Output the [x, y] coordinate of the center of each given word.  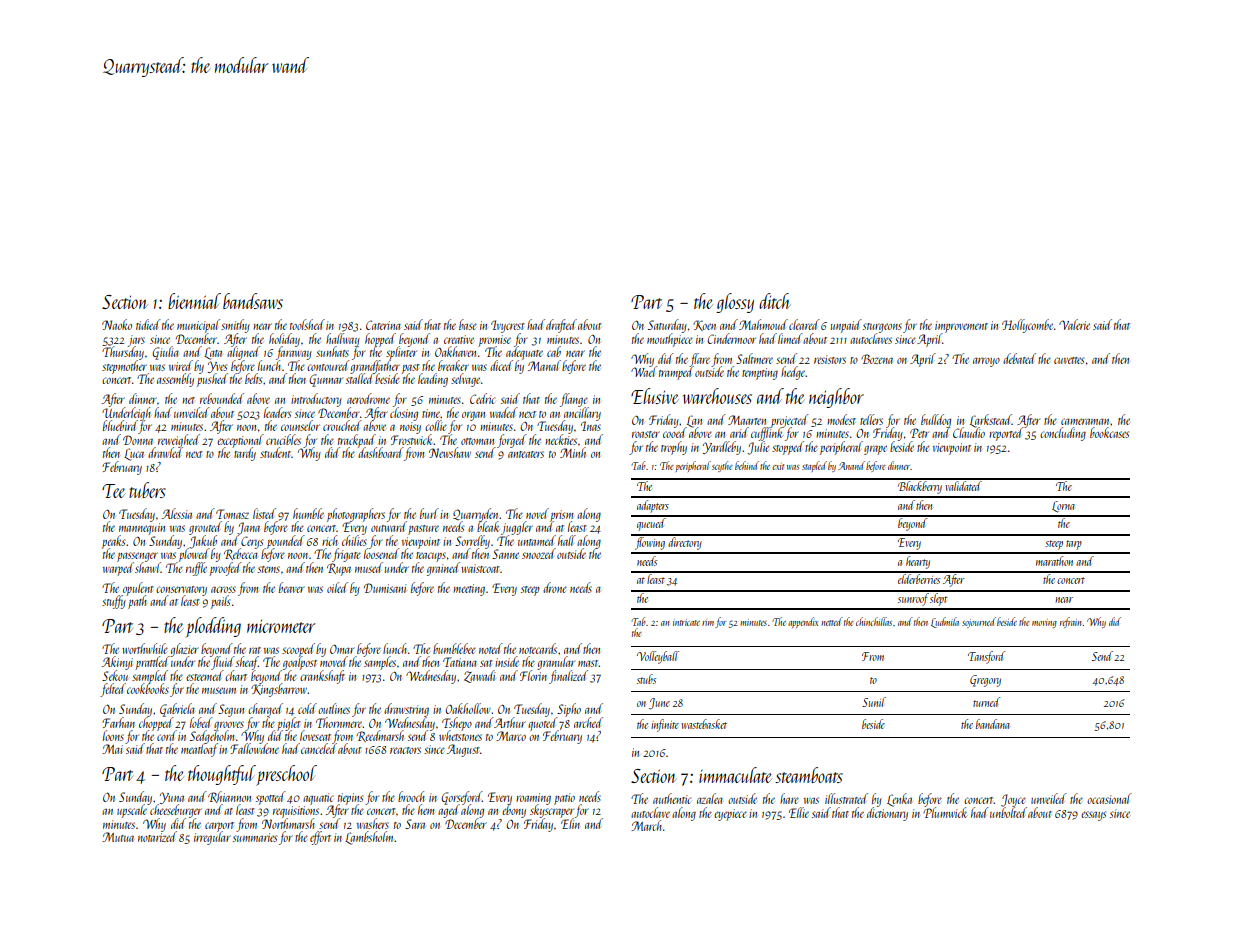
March [646, 825]
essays [1093, 816]
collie [436, 425]
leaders [277, 412]
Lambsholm [370, 838]
